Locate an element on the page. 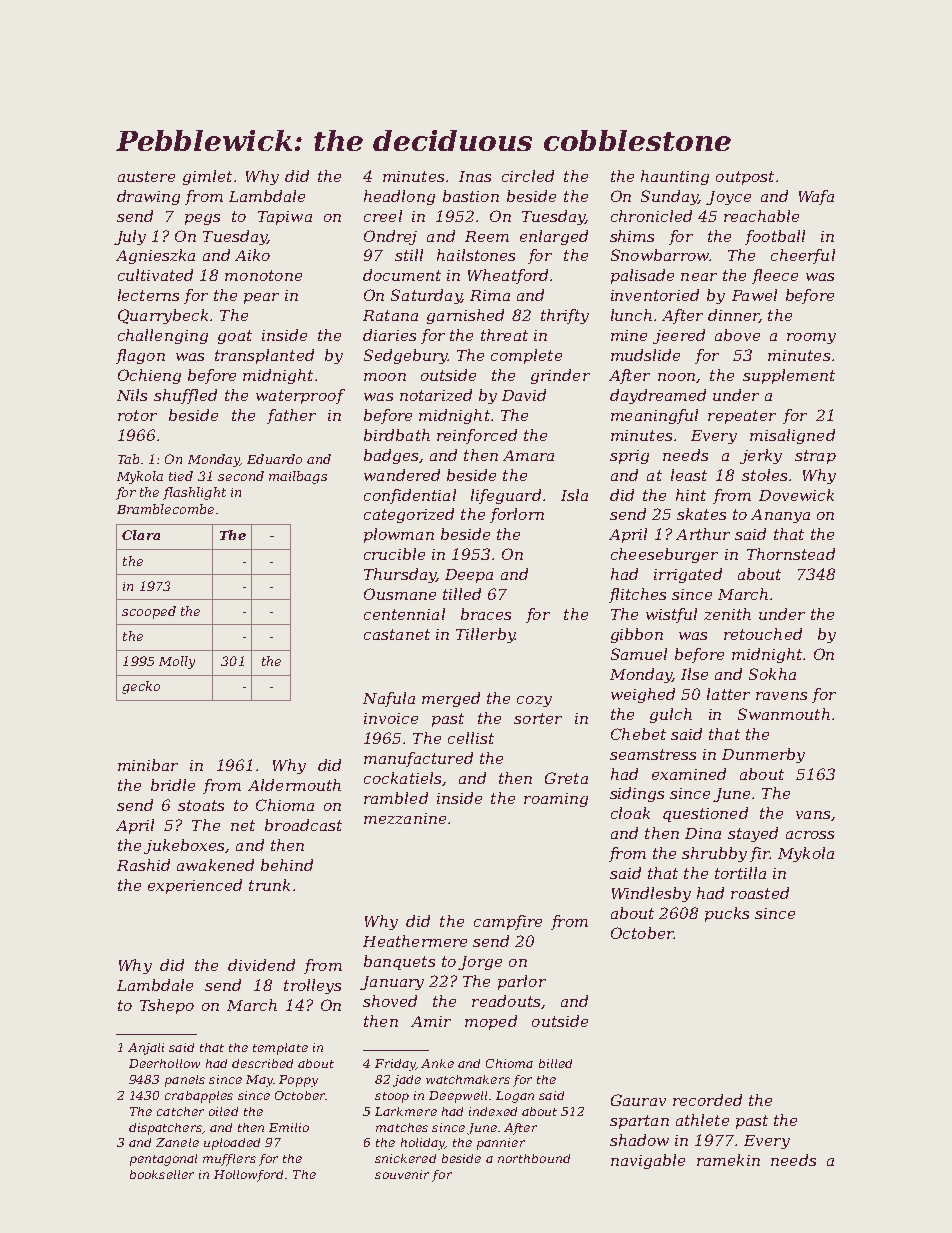  roasted is located at coordinates (760, 893).
